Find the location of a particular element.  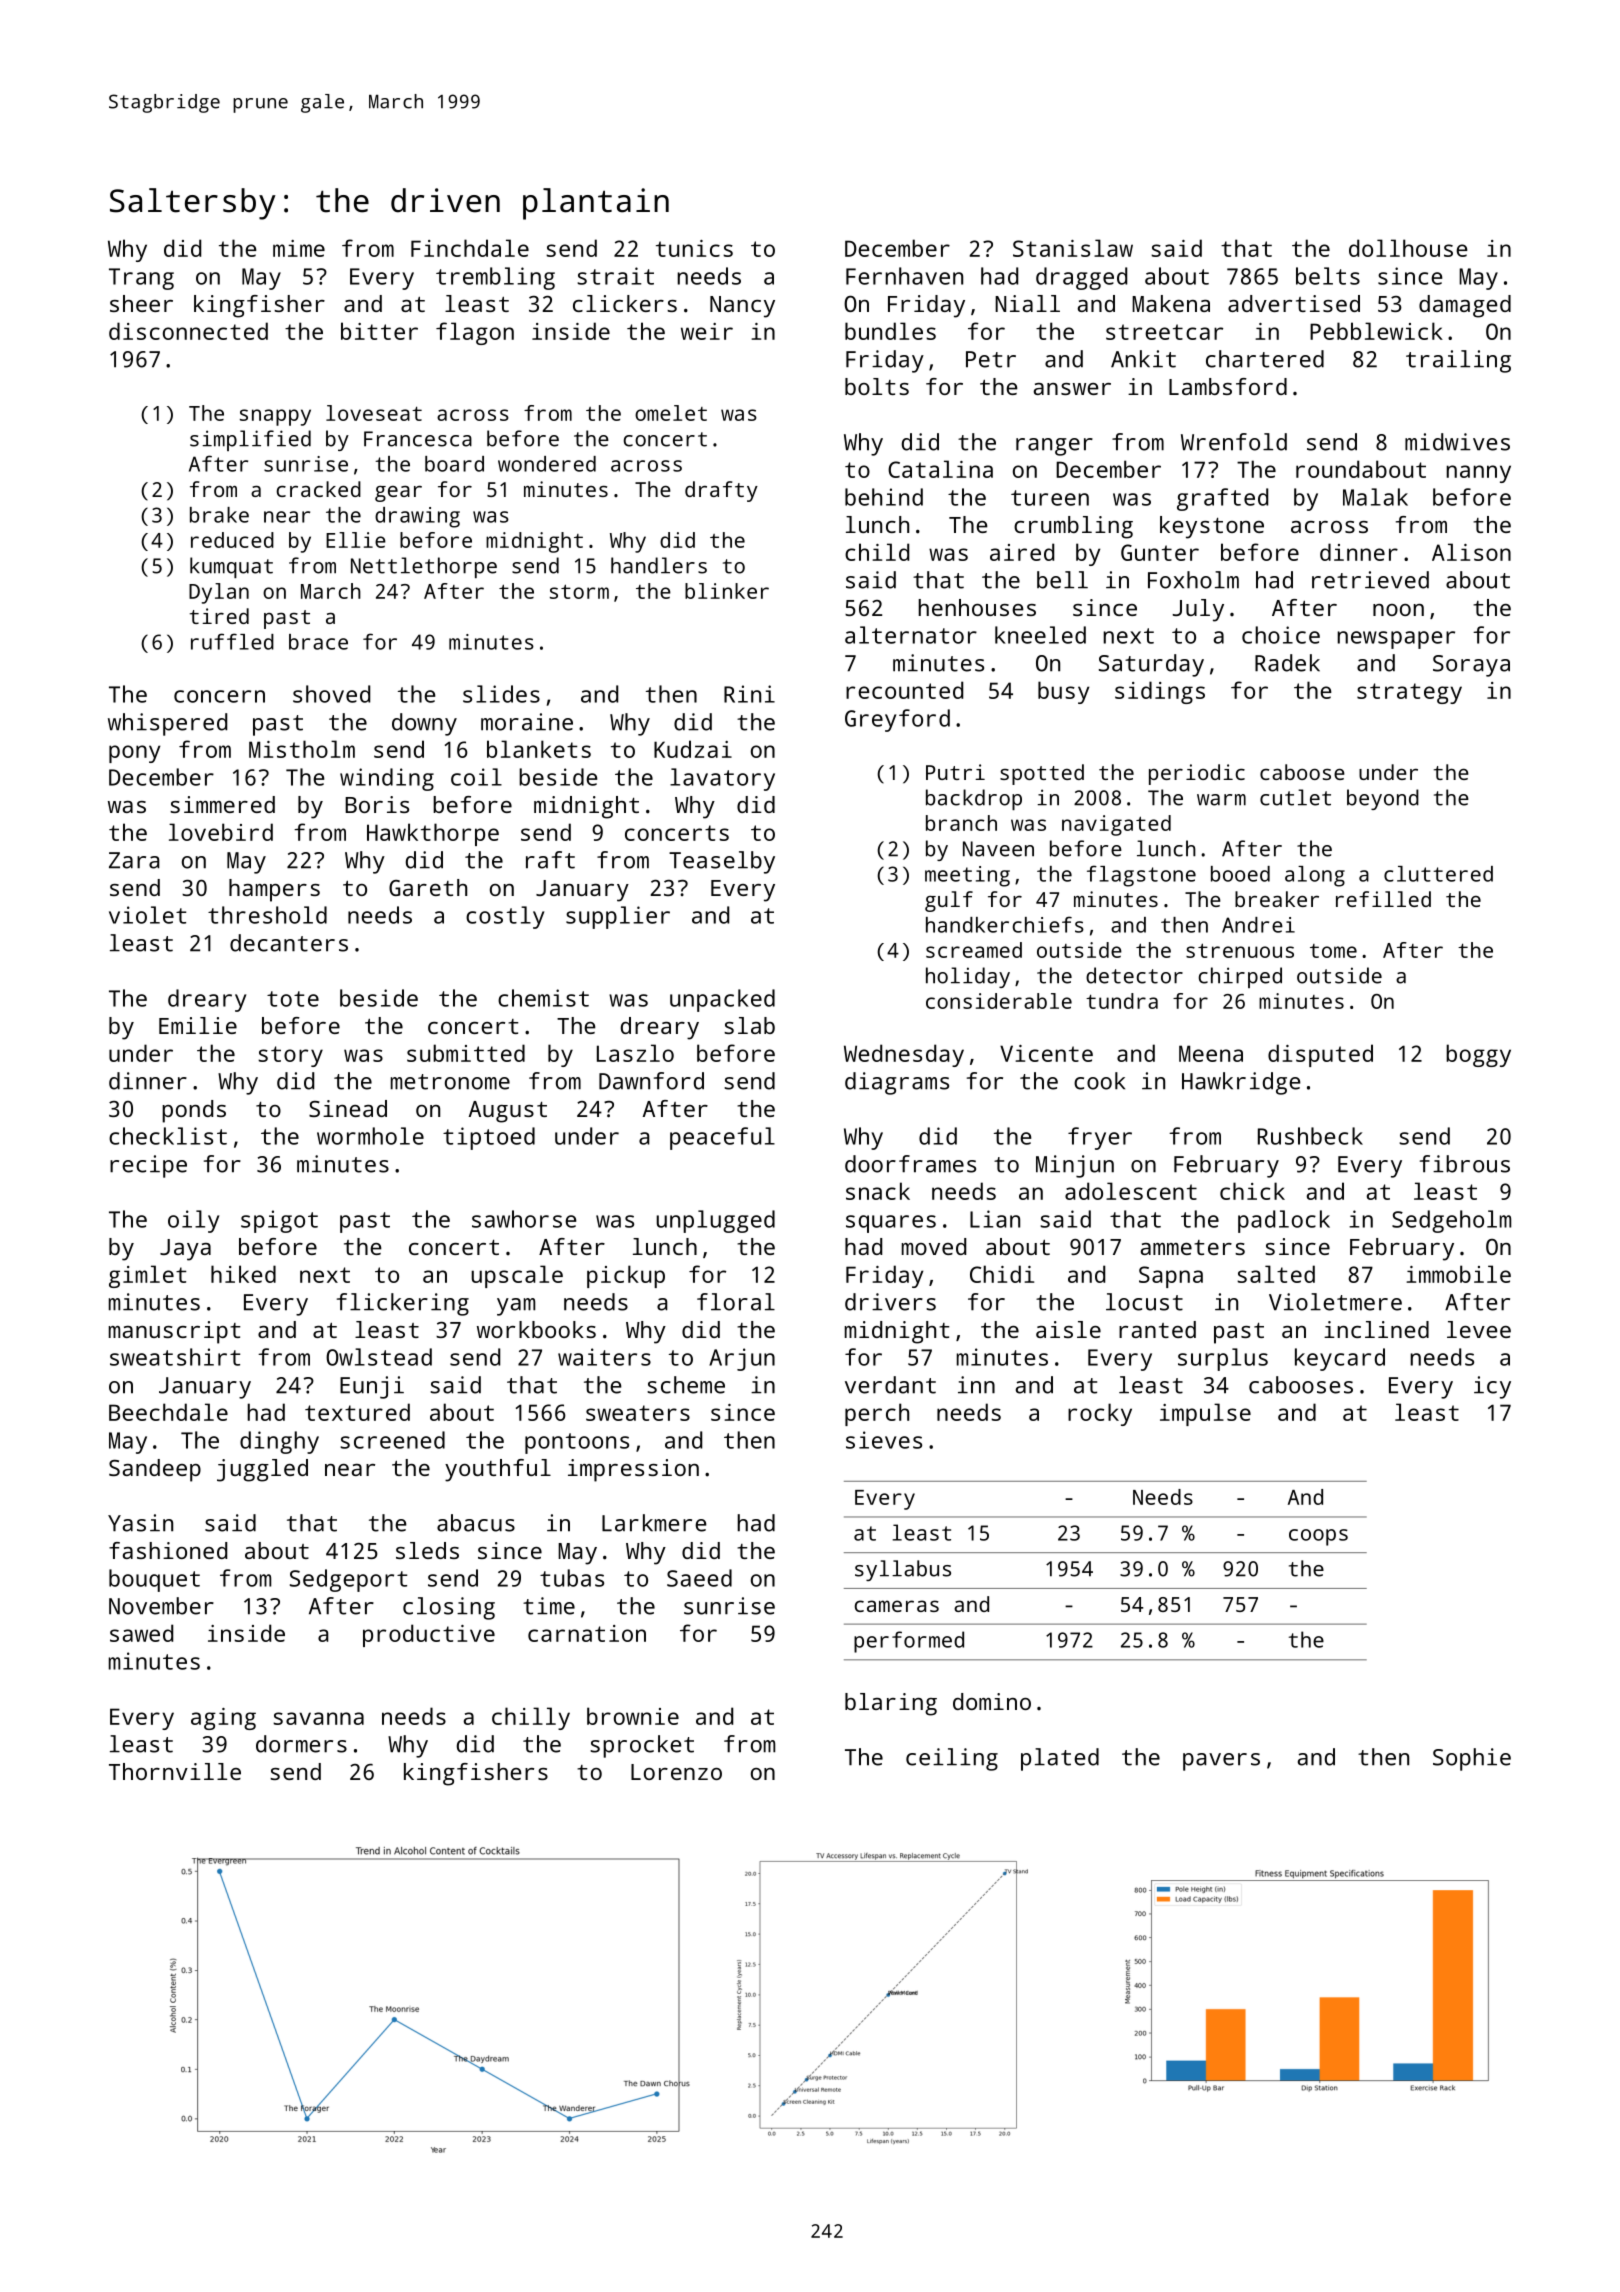

submitted is located at coordinates (466, 1053).
